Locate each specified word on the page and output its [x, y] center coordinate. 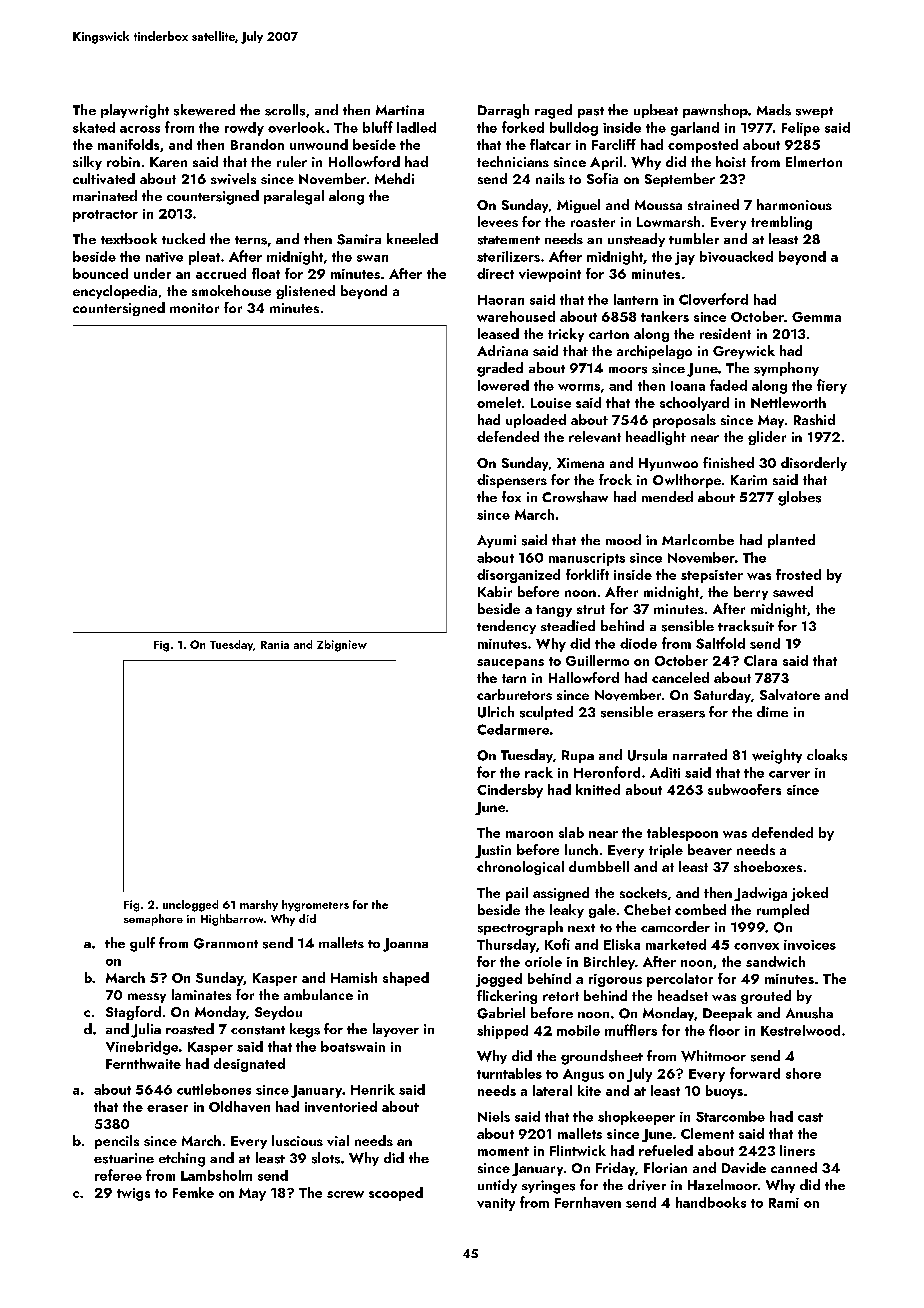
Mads [774, 110]
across [140, 129]
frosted [798, 574]
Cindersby [510, 791]
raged [553, 111]
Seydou [278, 1013]
